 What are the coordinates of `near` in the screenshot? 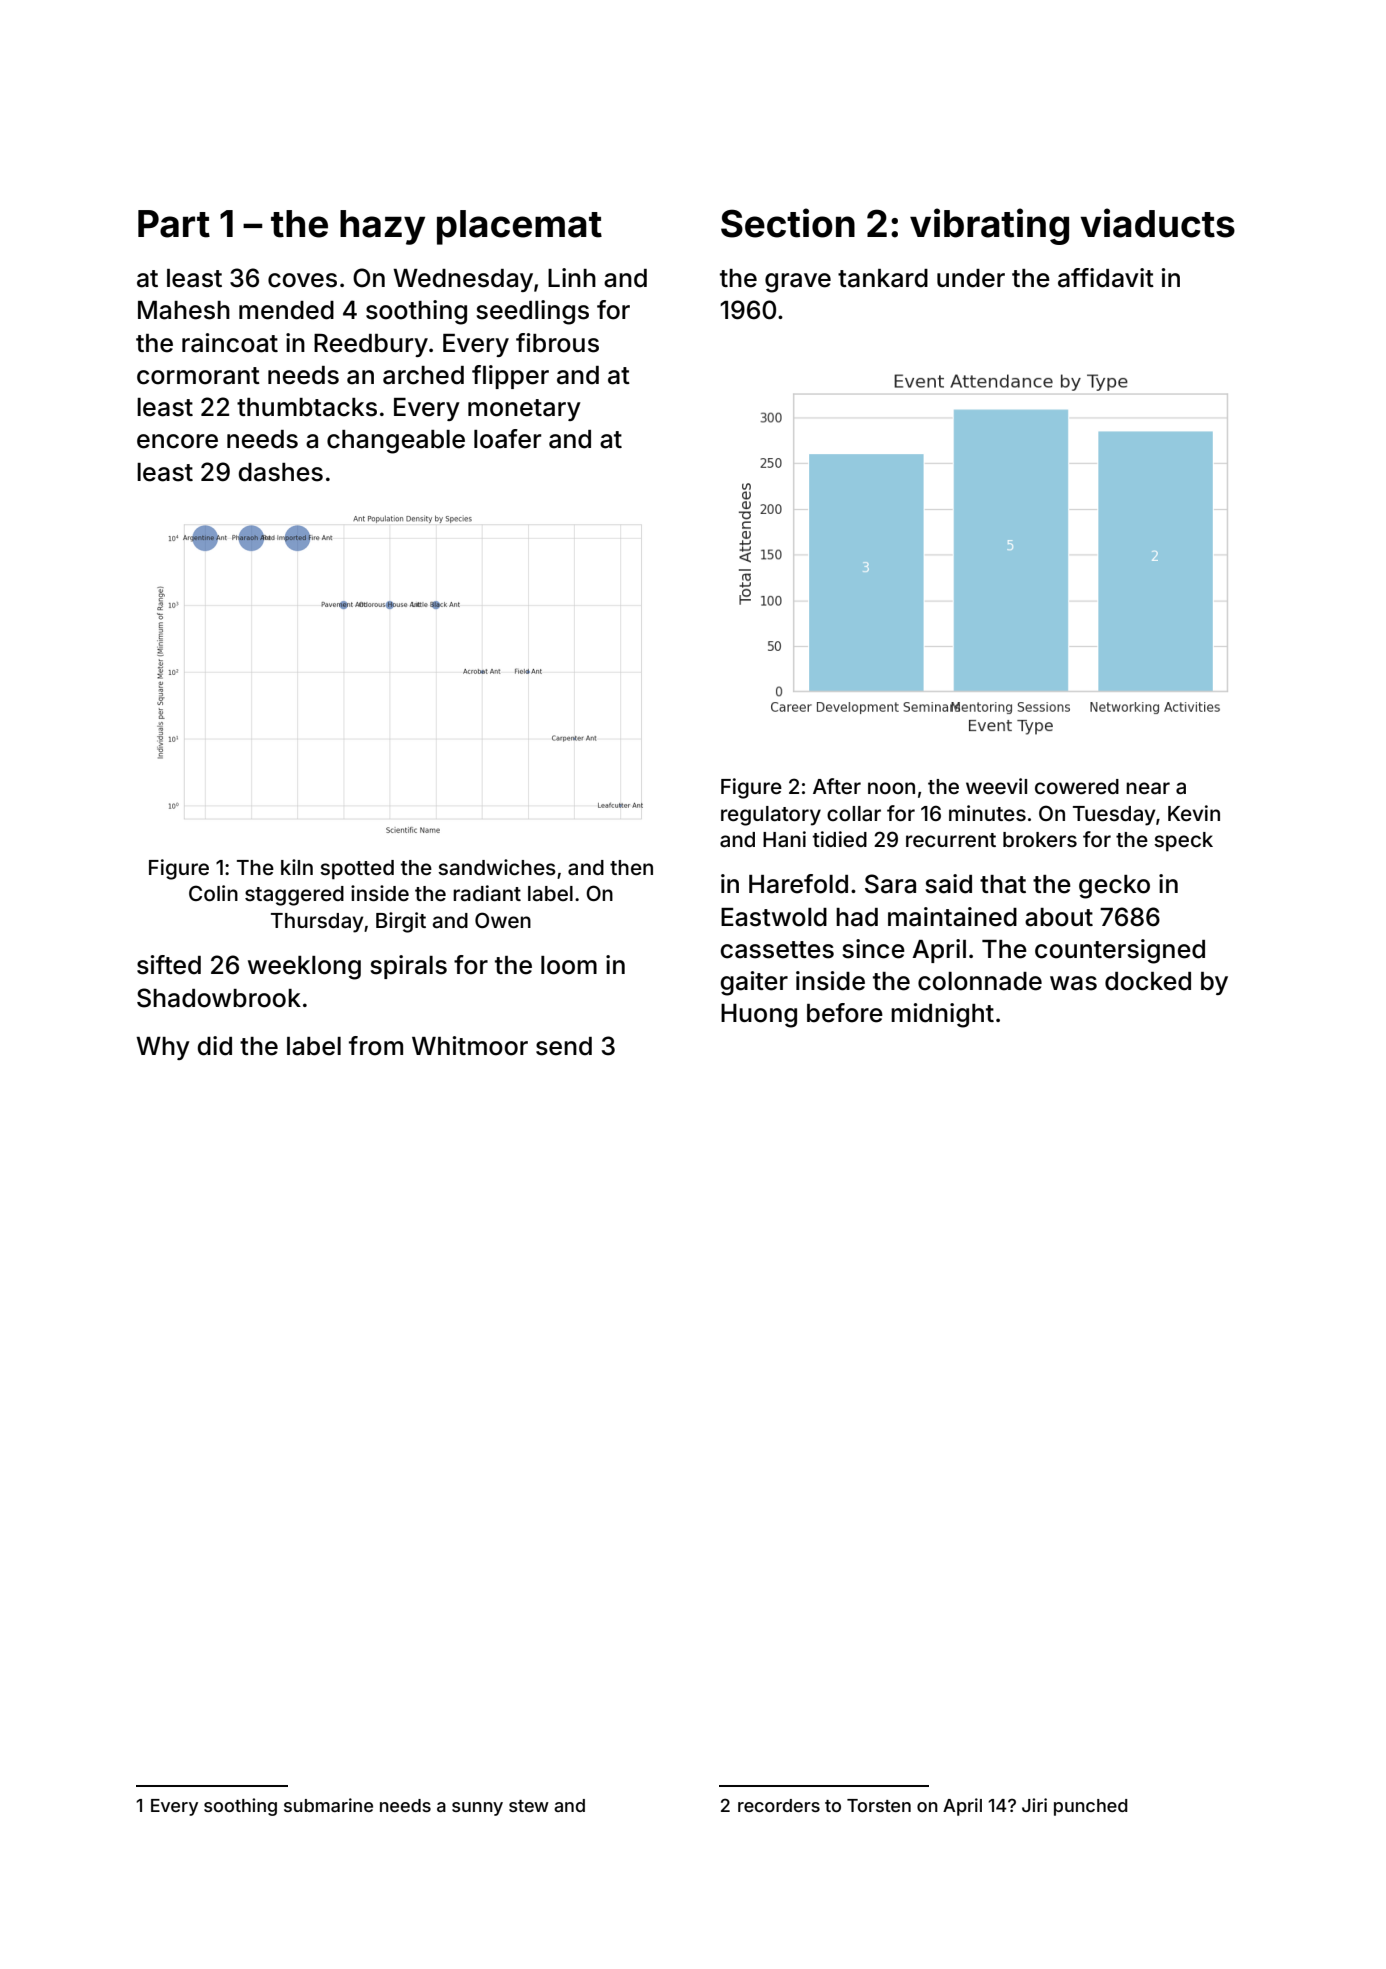 It's located at (1148, 788).
